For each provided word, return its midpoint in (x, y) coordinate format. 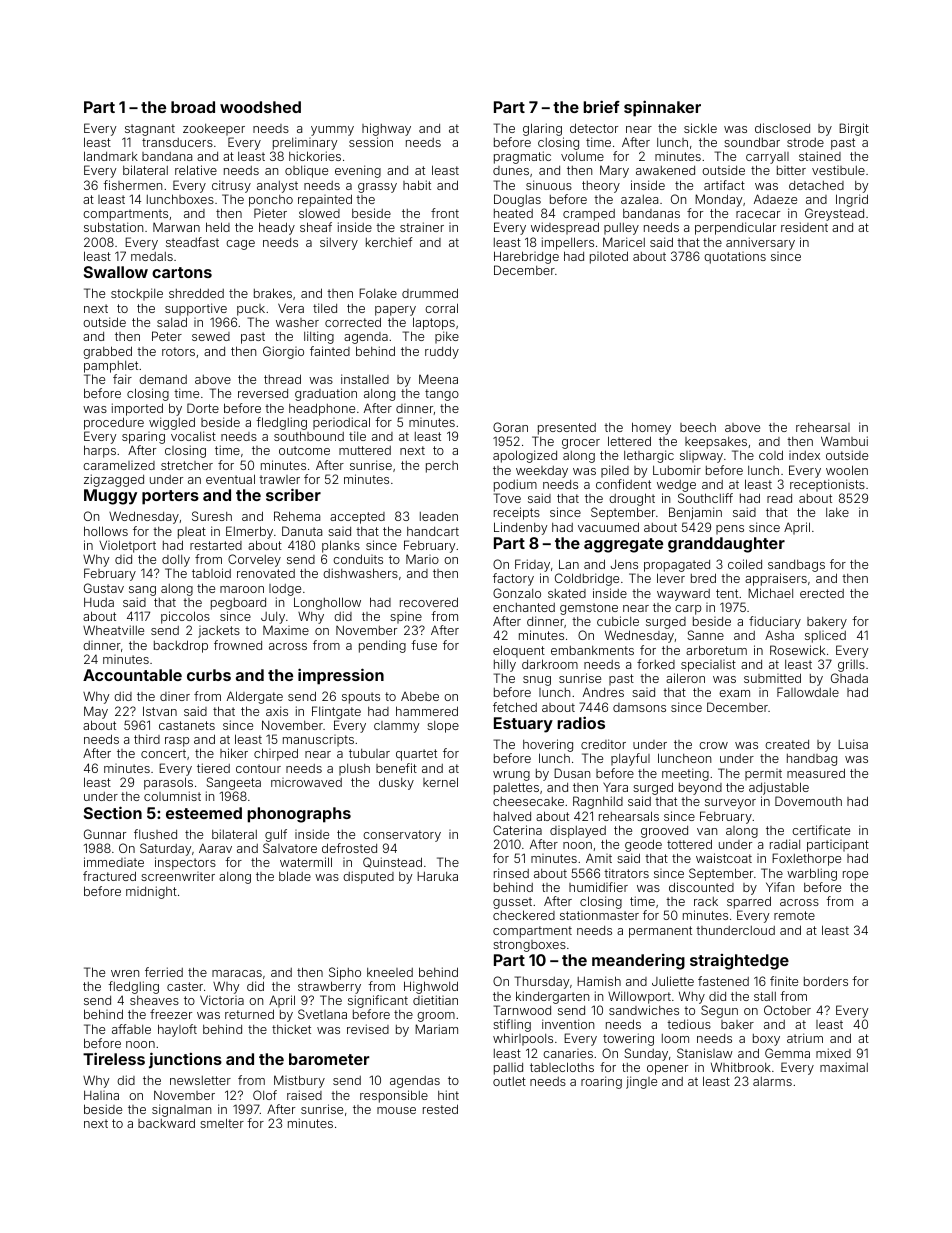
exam (734, 693)
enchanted (524, 607)
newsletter (200, 1080)
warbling (812, 874)
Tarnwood (522, 1010)
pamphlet (111, 367)
